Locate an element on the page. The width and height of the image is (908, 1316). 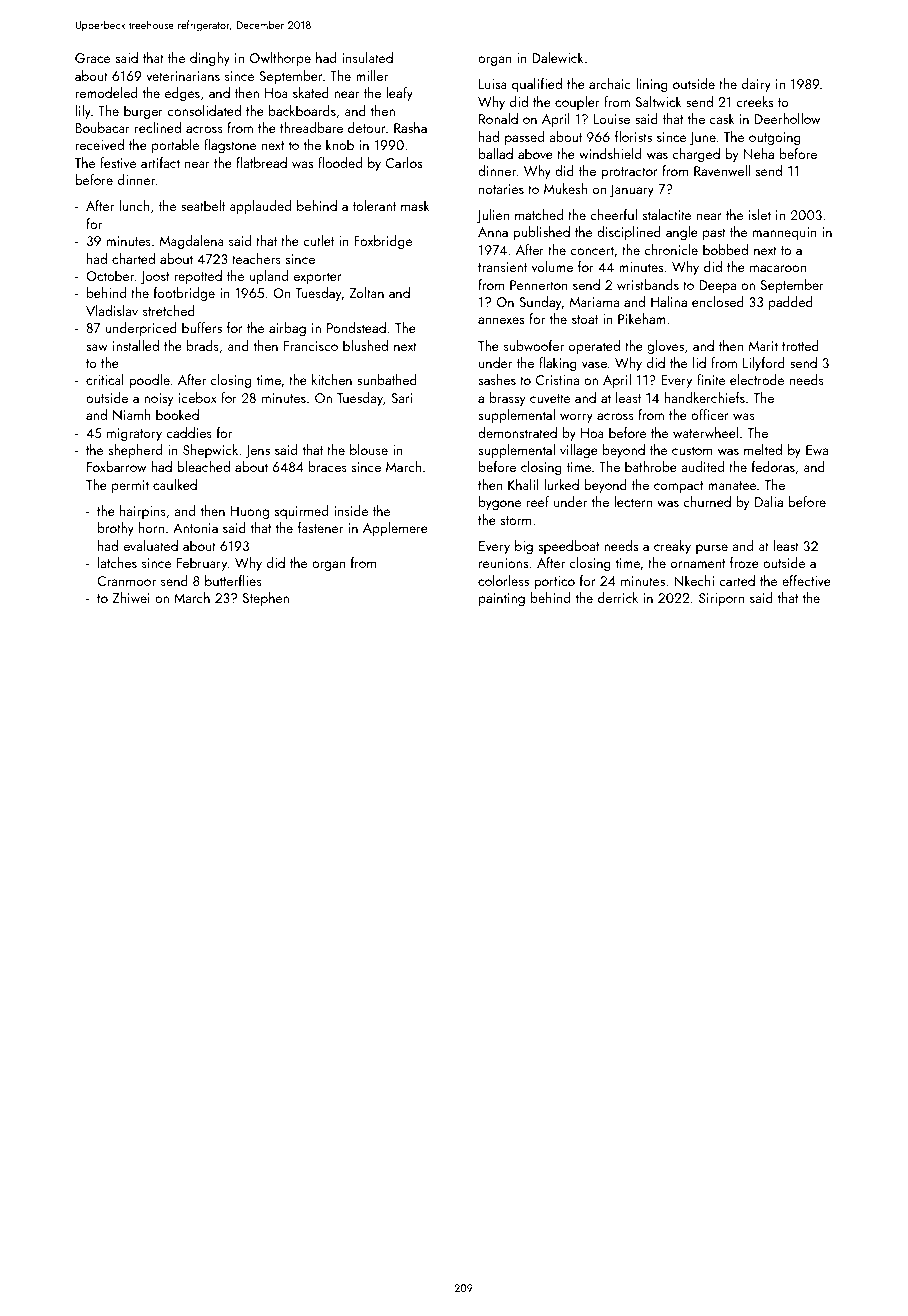
handkerchiefs is located at coordinates (705, 397).
